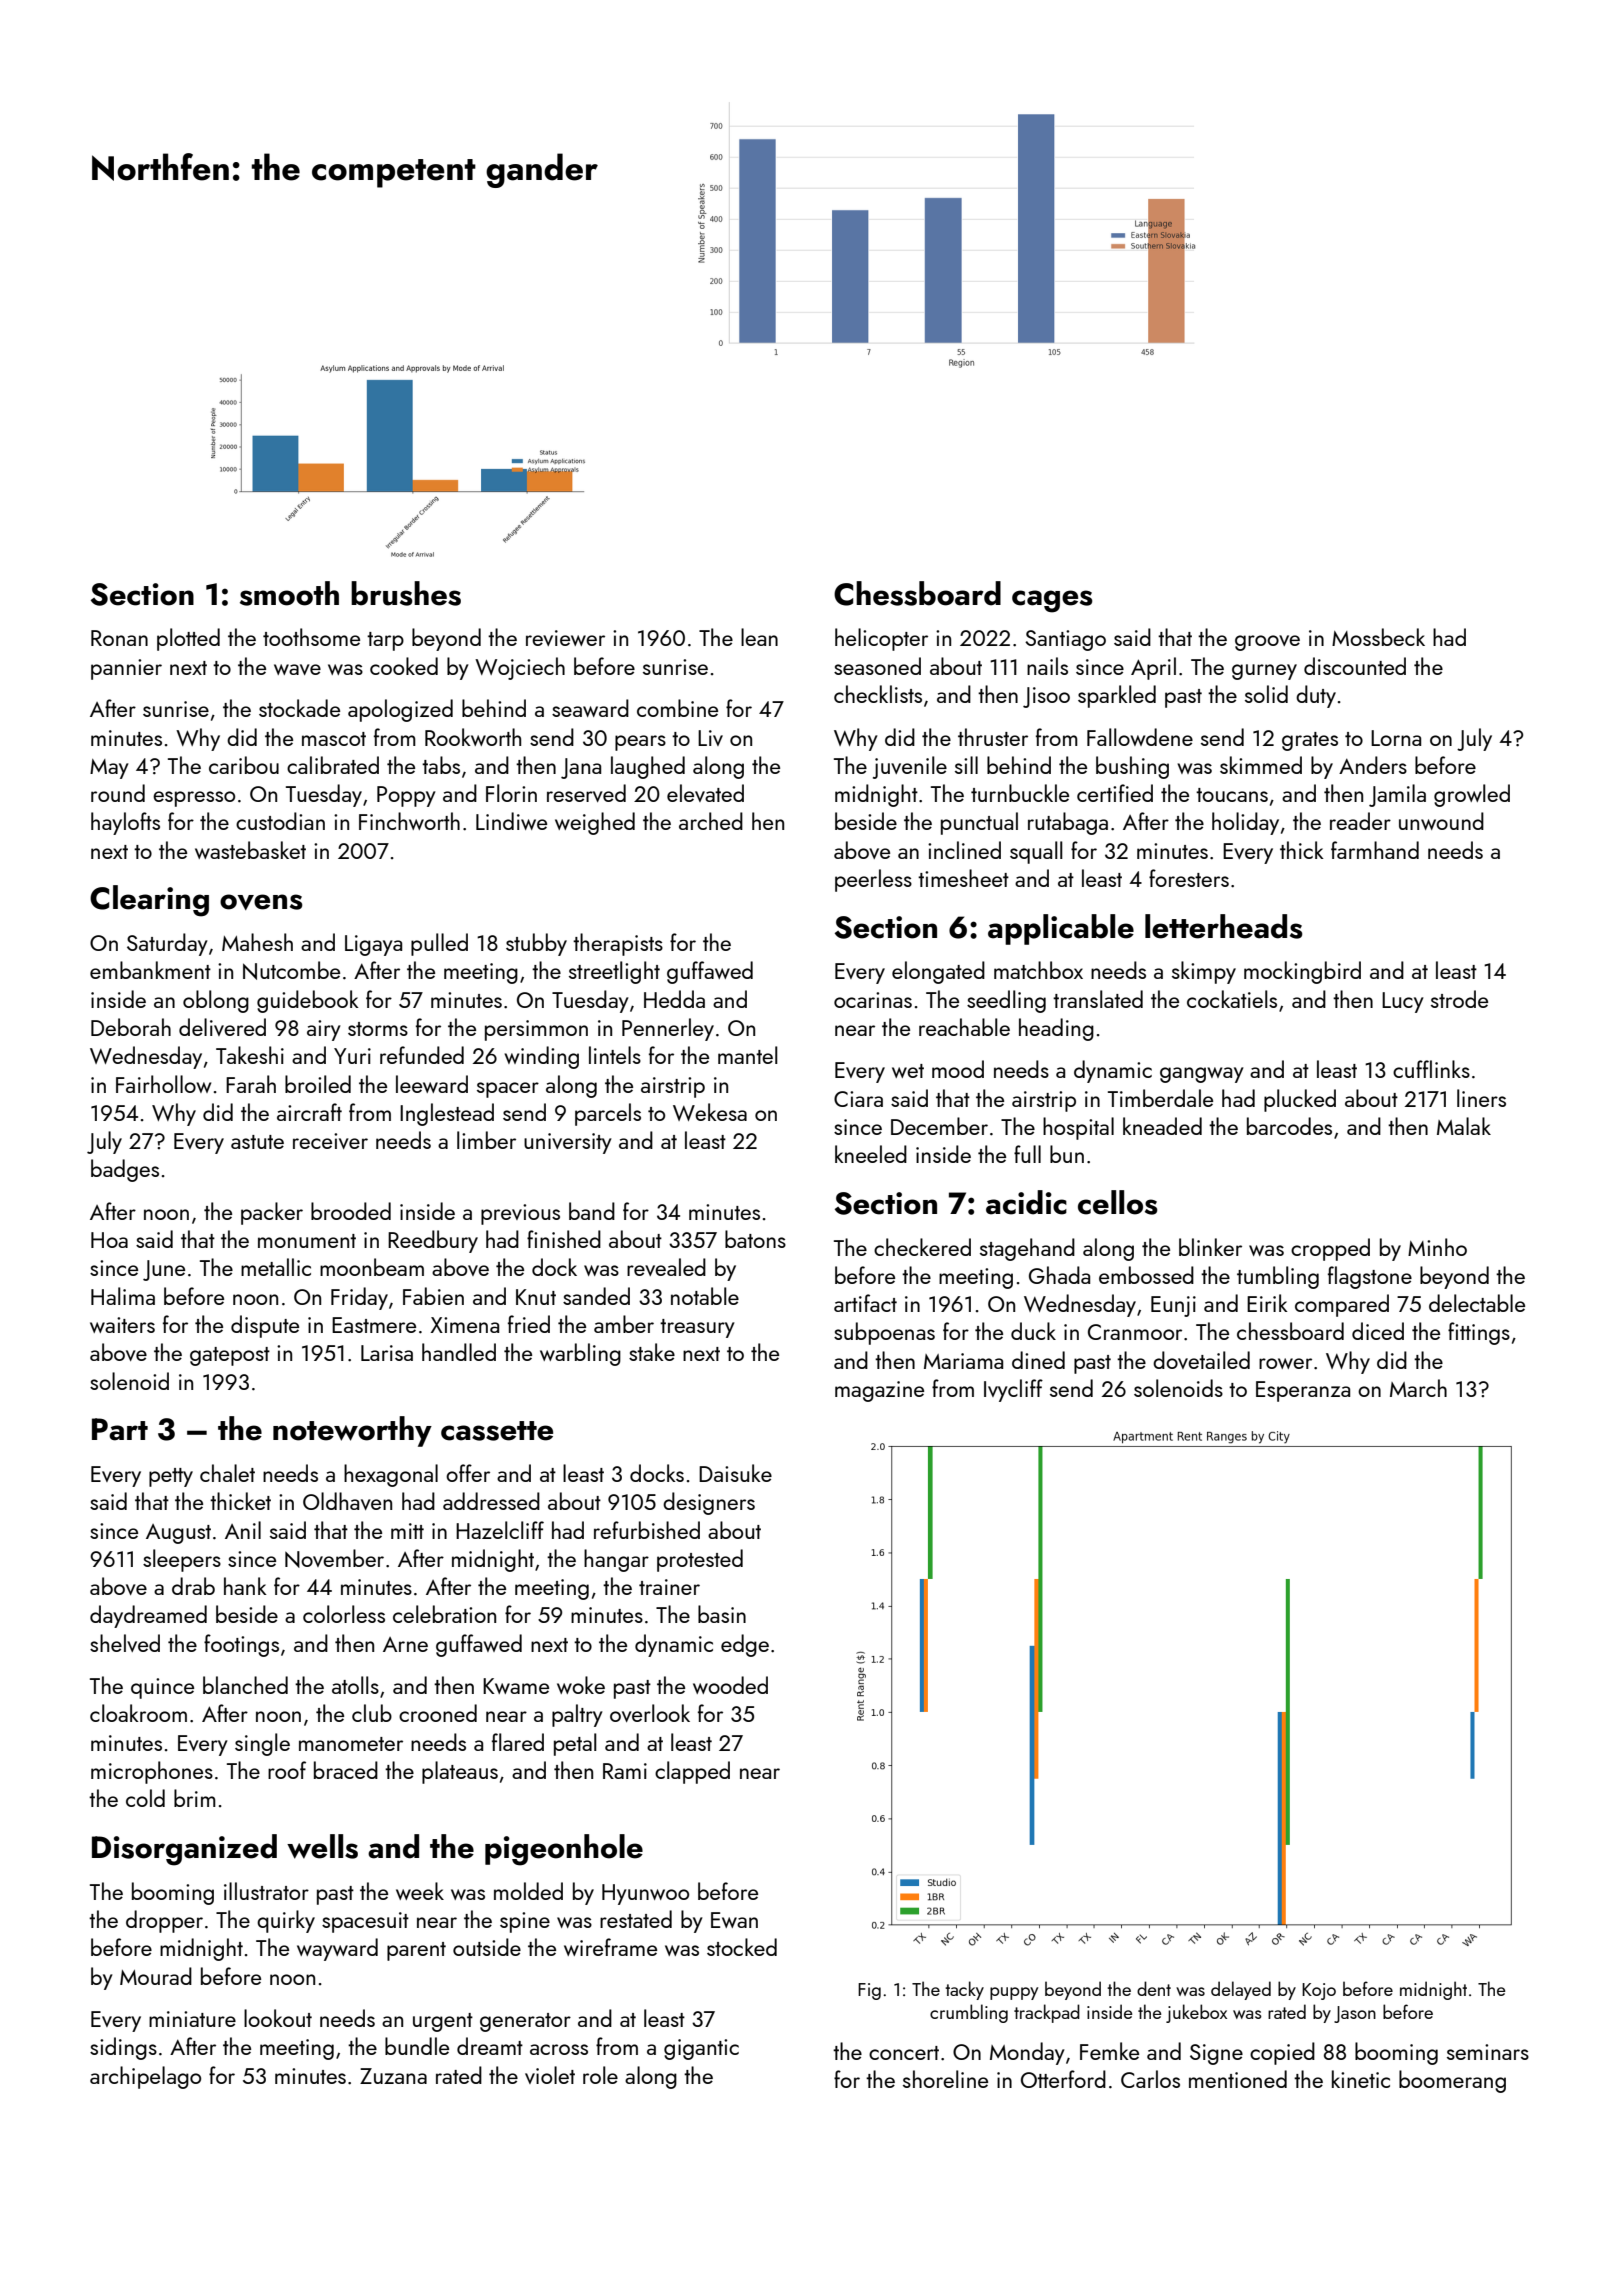  Describe the element at coordinates (1378, 637) in the document. I see `Mossbeck` at that location.
